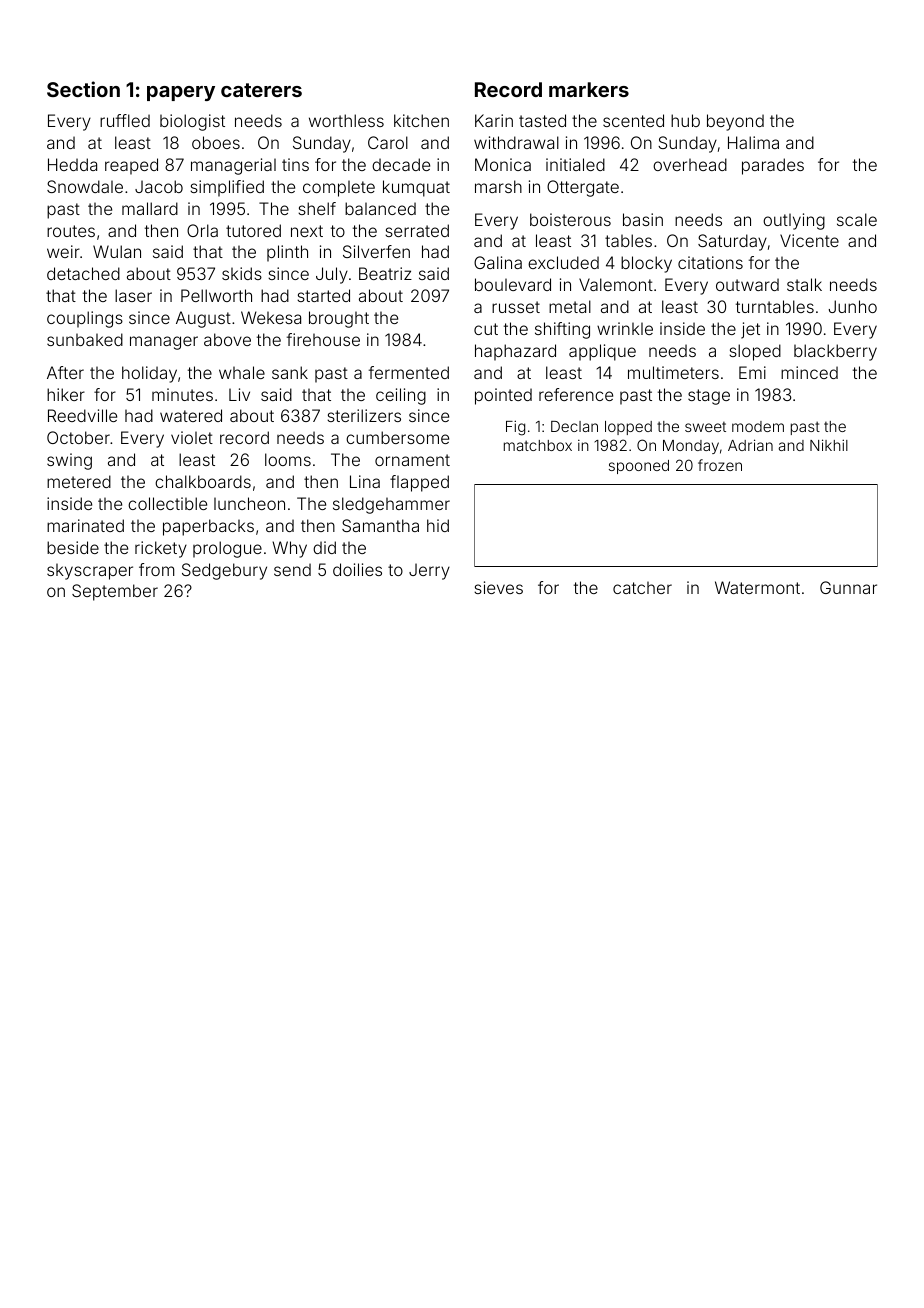  I want to click on Junho, so click(853, 306).
